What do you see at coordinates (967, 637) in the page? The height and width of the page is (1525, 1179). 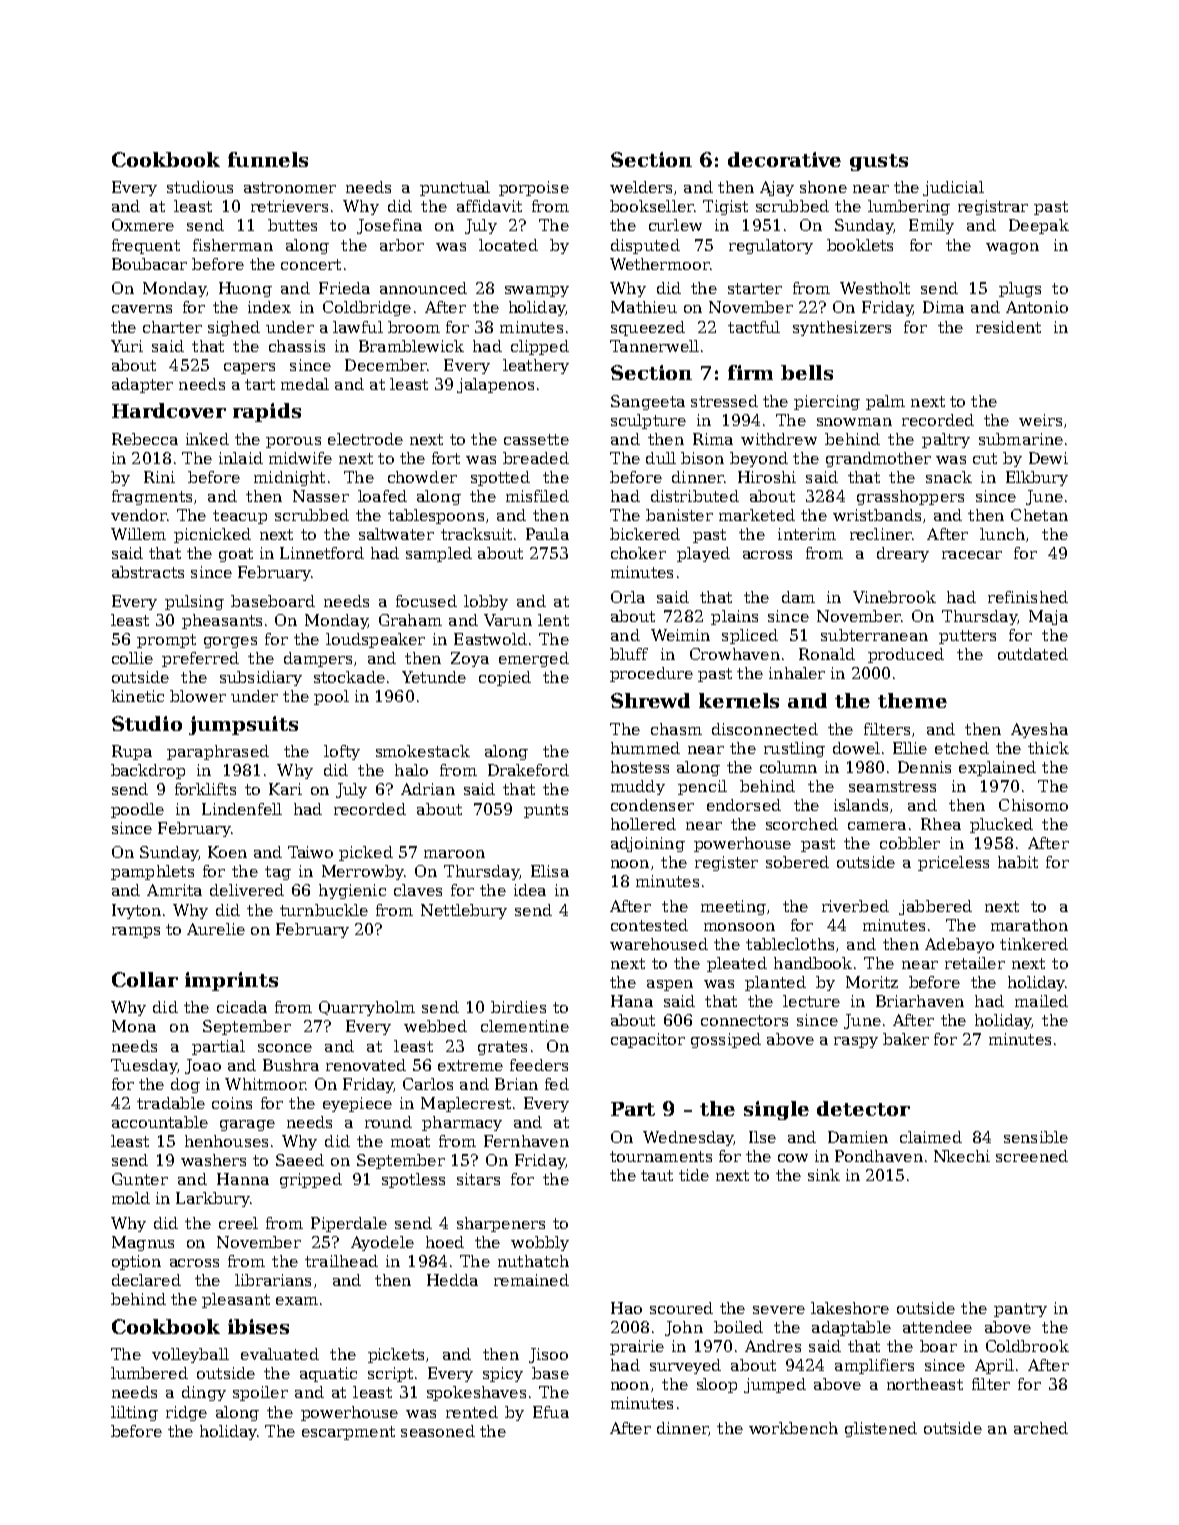 I see `putters` at bounding box center [967, 637].
